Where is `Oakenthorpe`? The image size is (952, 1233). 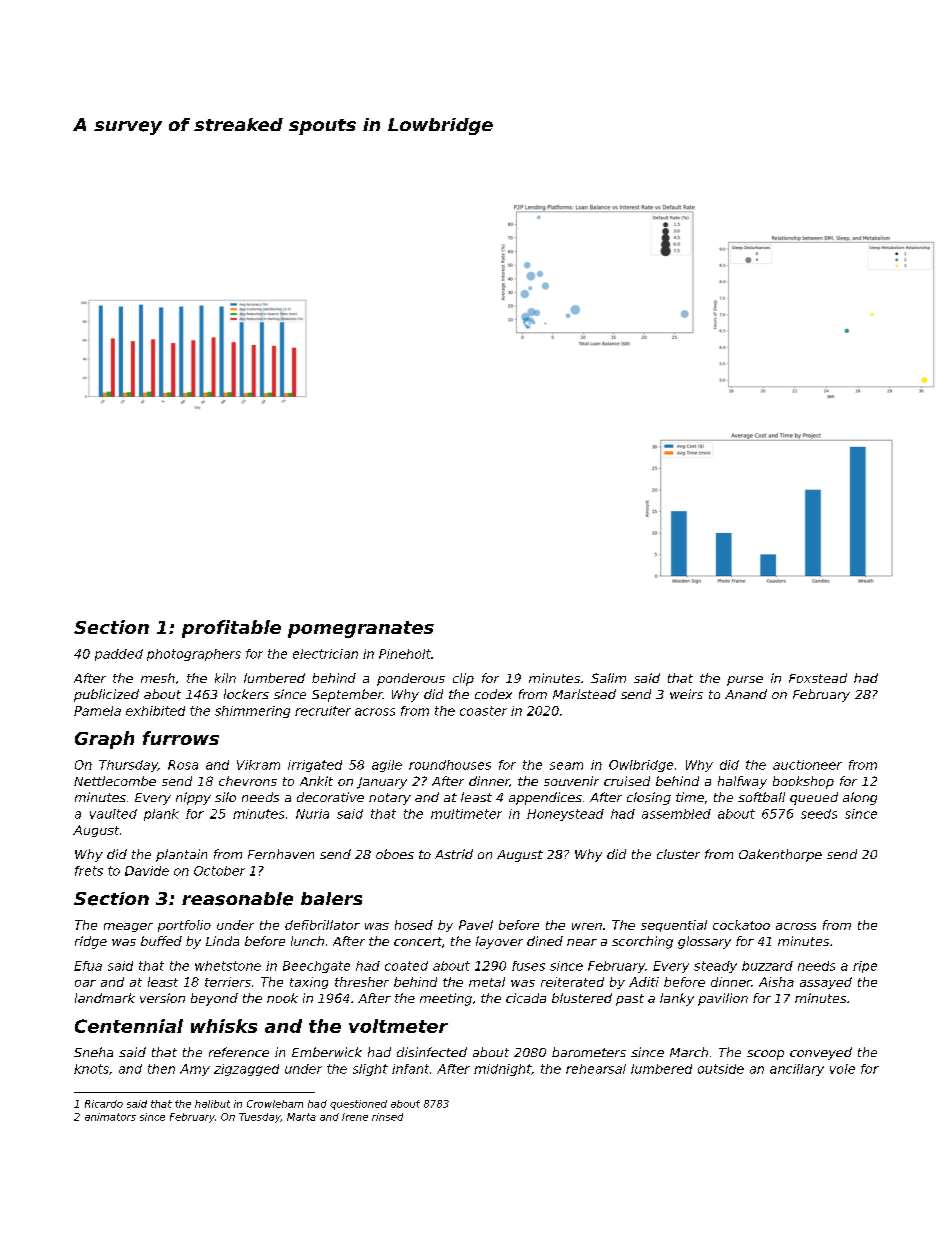
Oakenthorpe is located at coordinates (780, 855).
